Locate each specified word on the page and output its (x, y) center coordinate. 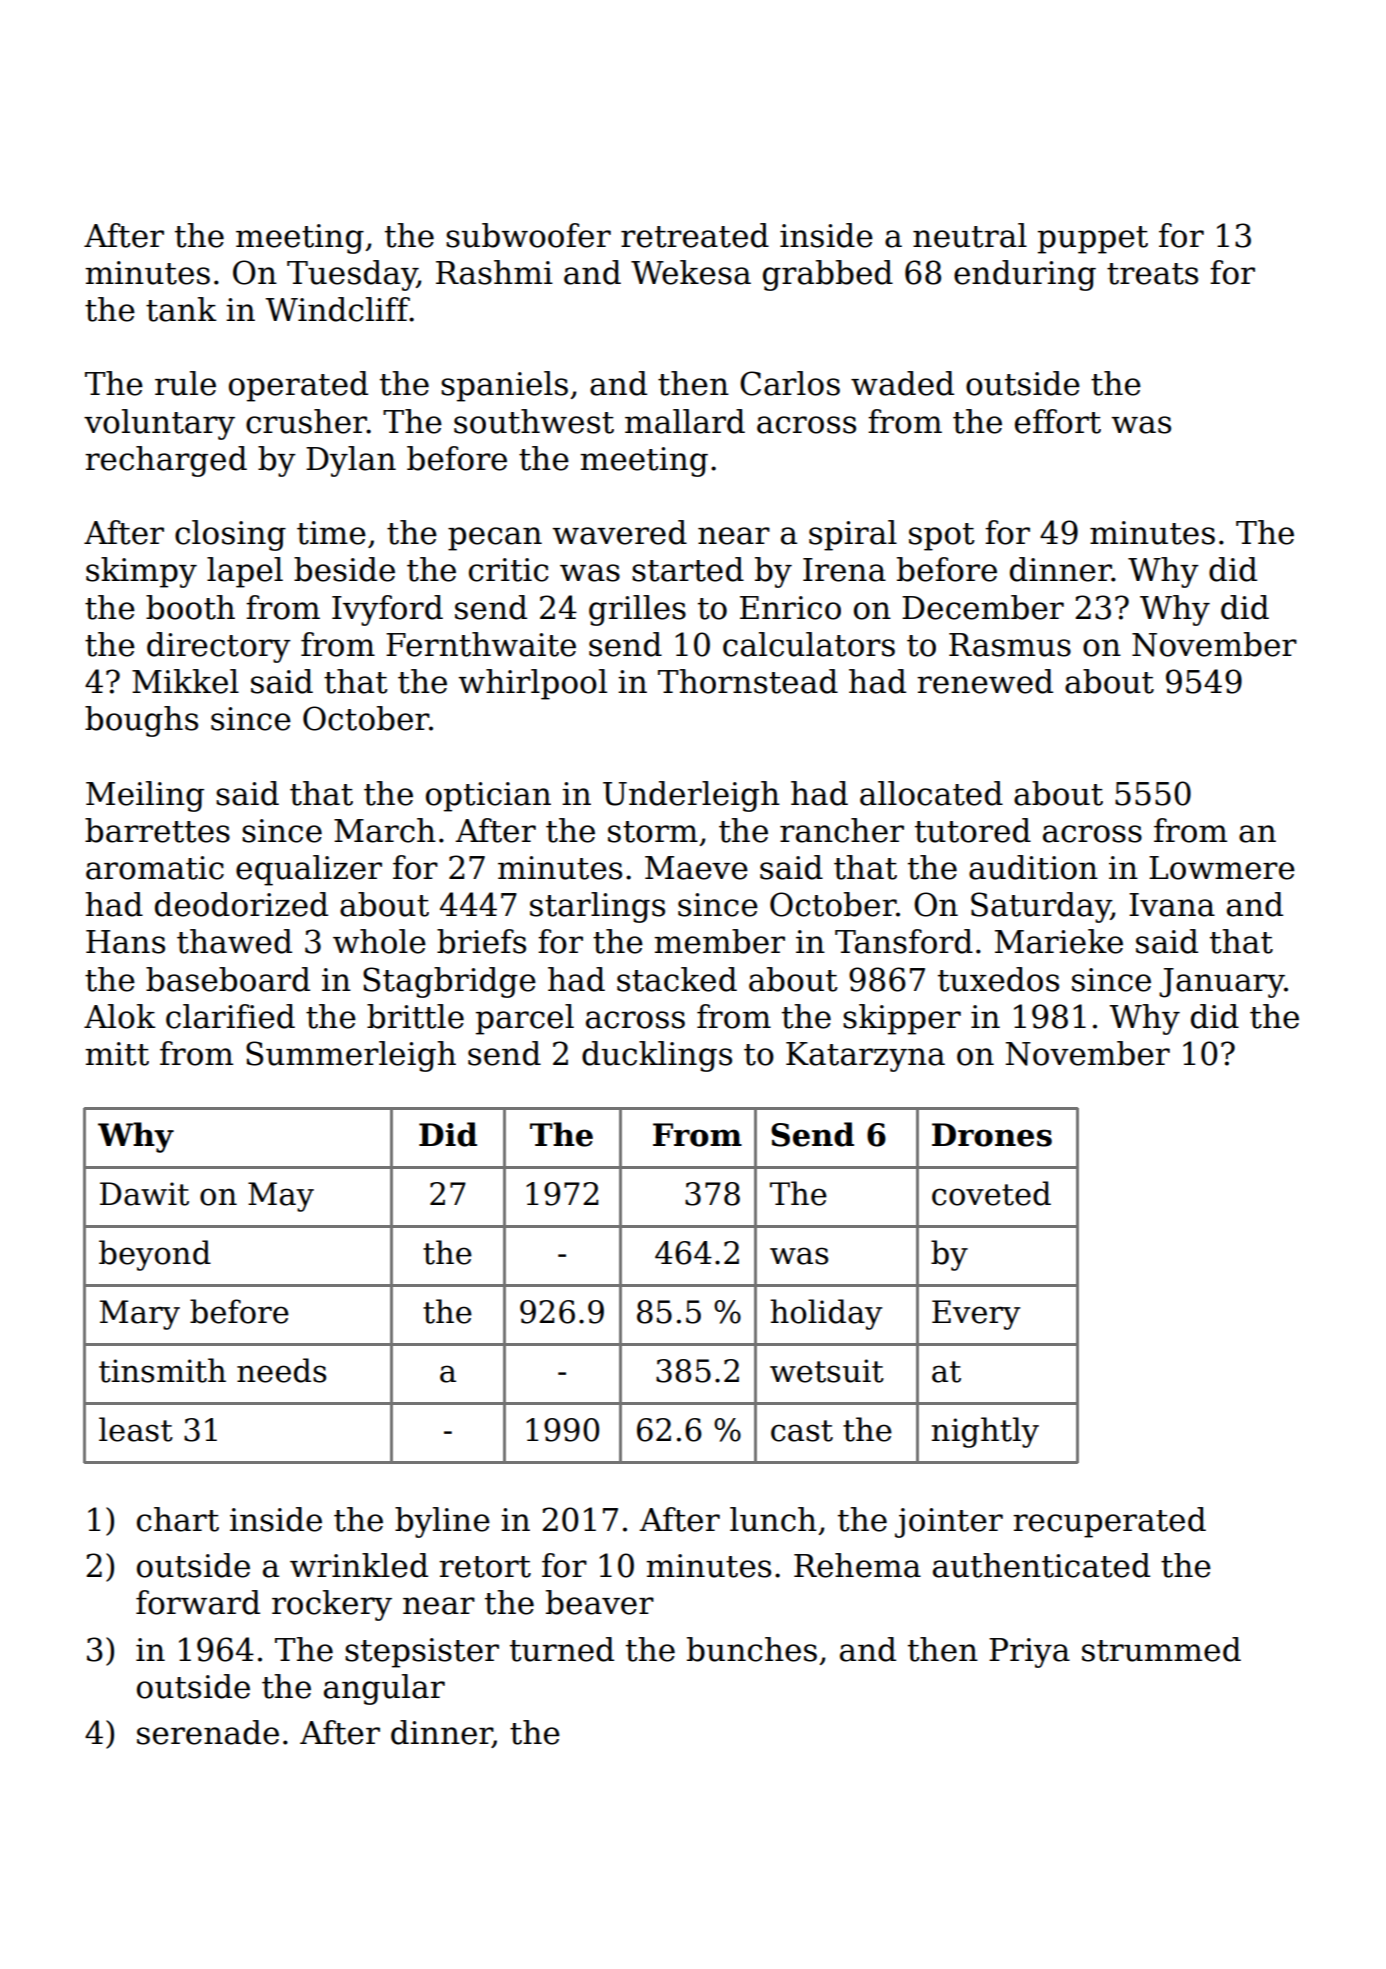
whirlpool (532, 684)
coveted (991, 1193)
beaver (600, 1602)
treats (1152, 274)
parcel (525, 1019)
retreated (695, 235)
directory (219, 647)
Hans (125, 942)
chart (178, 1519)
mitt (117, 1054)
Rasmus (1010, 645)
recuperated (1109, 1522)
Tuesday (352, 275)
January (1222, 983)
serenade (208, 1732)
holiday (826, 1314)
